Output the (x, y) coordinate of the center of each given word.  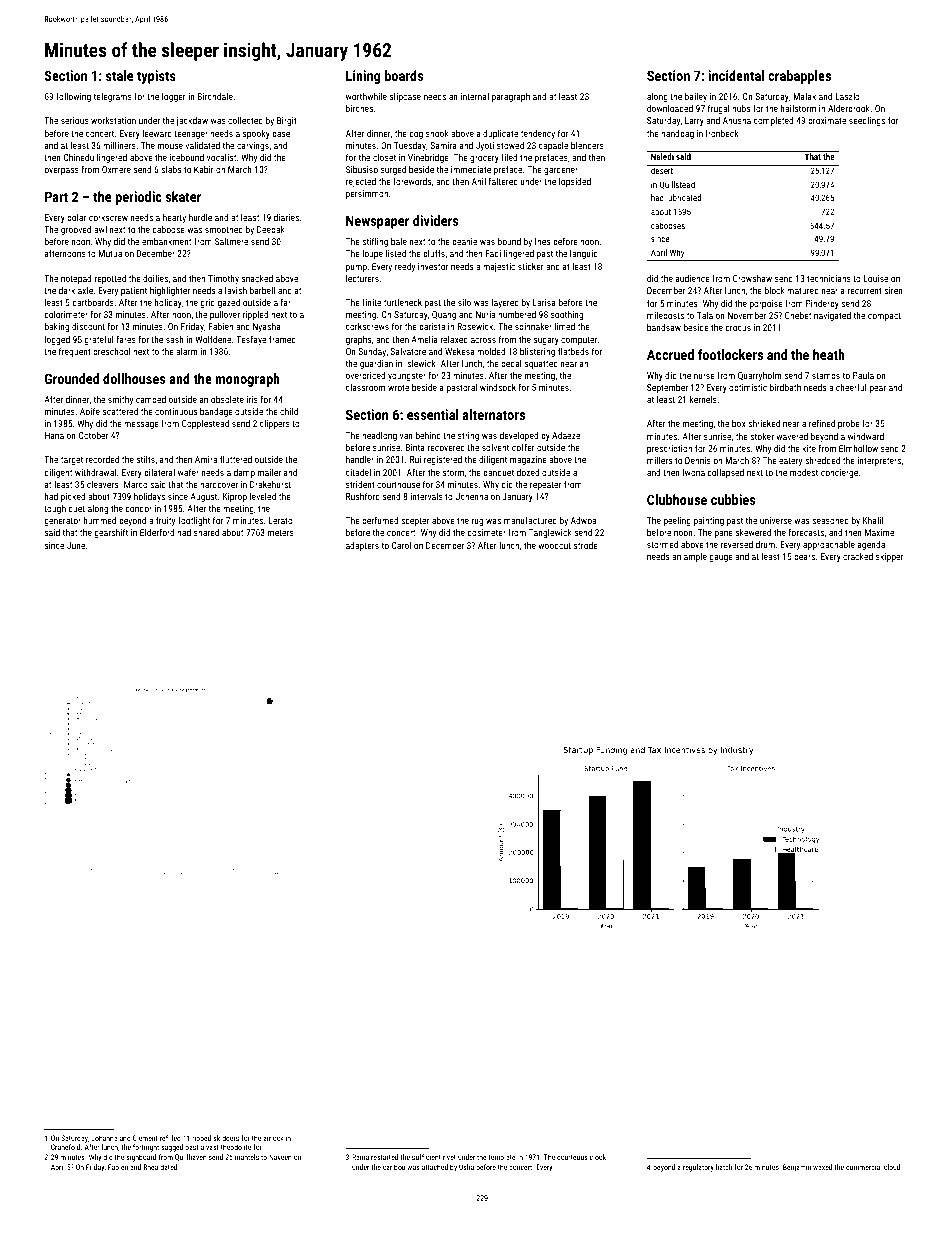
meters (281, 532)
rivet (449, 1157)
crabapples (799, 77)
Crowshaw (752, 278)
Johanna (104, 1138)
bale (399, 241)
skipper (890, 557)
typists (156, 77)
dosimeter (486, 532)
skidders (226, 1138)
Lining (363, 77)
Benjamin (797, 1168)
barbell (262, 290)
